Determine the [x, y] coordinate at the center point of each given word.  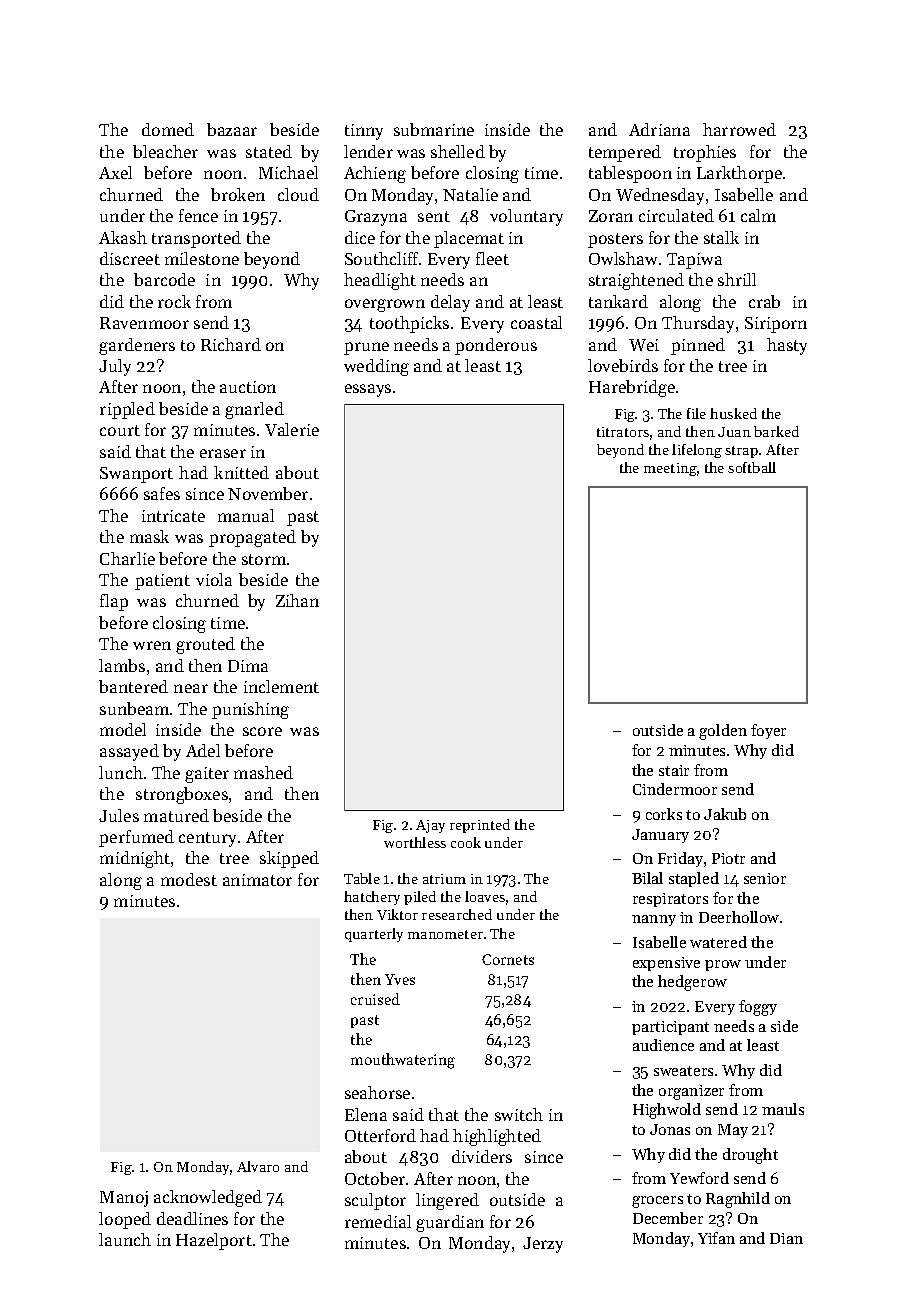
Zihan [297, 600]
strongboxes [182, 795]
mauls [783, 1109]
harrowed [739, 129]
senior [765, 878]
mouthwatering [403, 1061]
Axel [115, 172]
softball [752, 467]
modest [189, 879]
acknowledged [208, 1198]
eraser [223, 453]
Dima [248, 666]
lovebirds [623, 365]
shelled [458, 151]
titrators [623, 432]
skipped [289, 859]
